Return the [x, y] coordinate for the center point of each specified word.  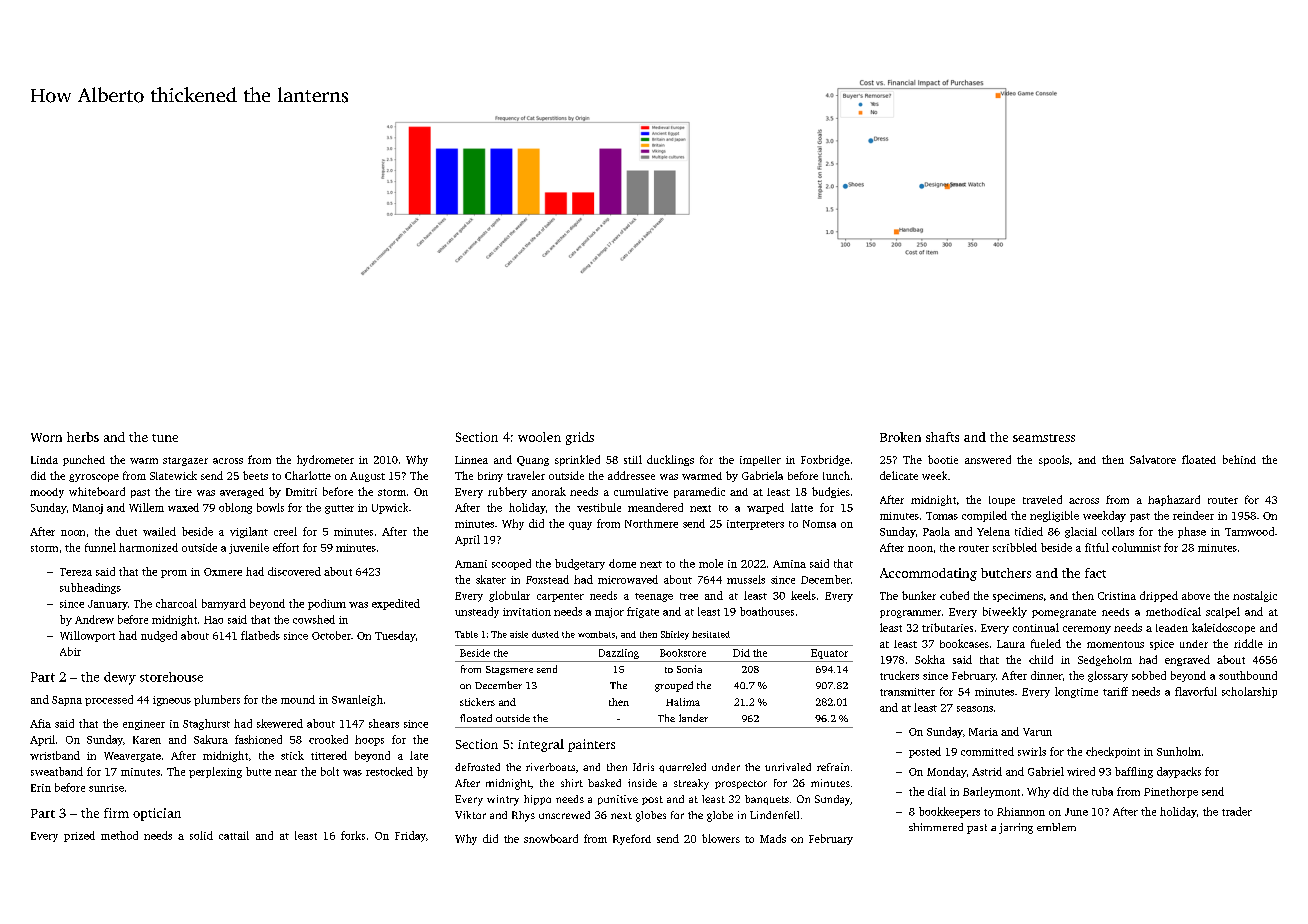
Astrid [987, 771]
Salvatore [1153, 459]
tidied [1029, 531]
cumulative [641, 492]
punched [84, 460]
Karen [147, 740]
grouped [674, 686]
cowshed [314, 619]
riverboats [550, 767]
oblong [235, 508]
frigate [643, 612]
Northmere [651, 523]
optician [157, 814]
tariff [1115, 691]
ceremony [1087, 630]
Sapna [67, 701]
